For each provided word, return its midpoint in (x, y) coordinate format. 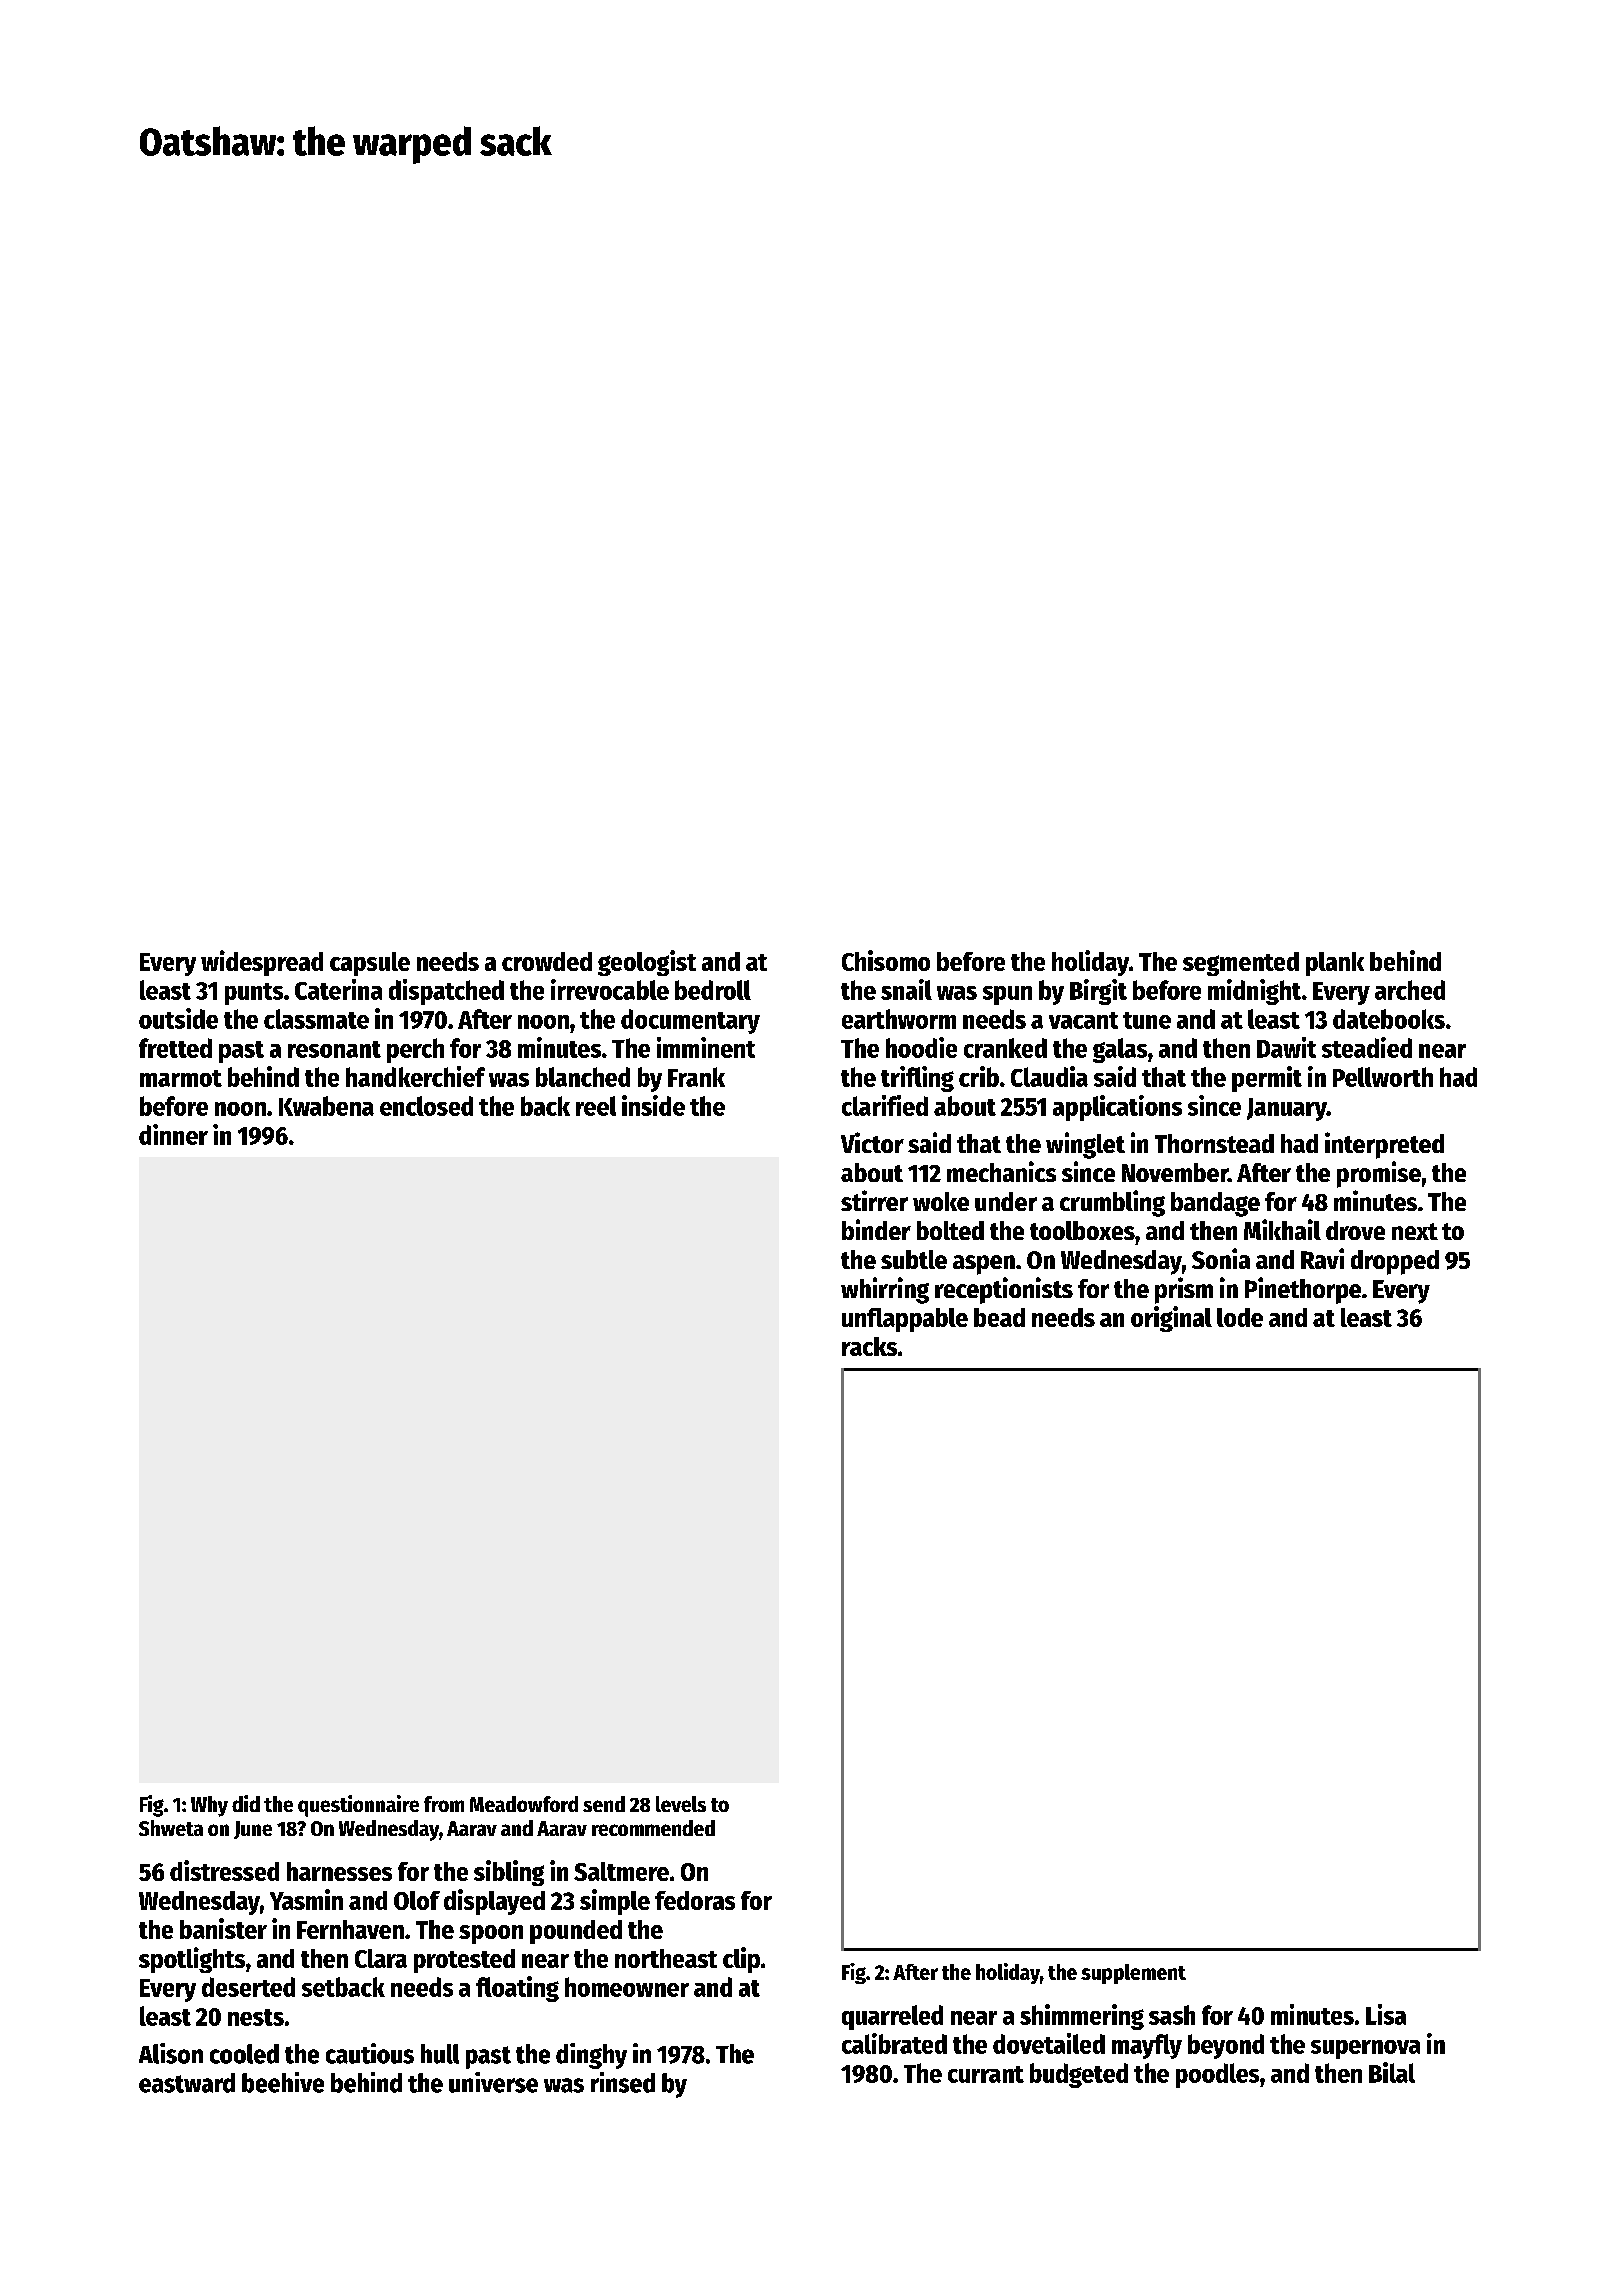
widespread (262, 963)
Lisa (1386, 2014)
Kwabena (326, 1106)
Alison (171, 2053)
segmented (1241, 964)
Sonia (1221, 1258)
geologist (647, 963)
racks (869, 1346)
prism (1184, 1290)
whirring (885, 1290)
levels (681, 1804)
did (246, 1803)
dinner (173, 1134)
